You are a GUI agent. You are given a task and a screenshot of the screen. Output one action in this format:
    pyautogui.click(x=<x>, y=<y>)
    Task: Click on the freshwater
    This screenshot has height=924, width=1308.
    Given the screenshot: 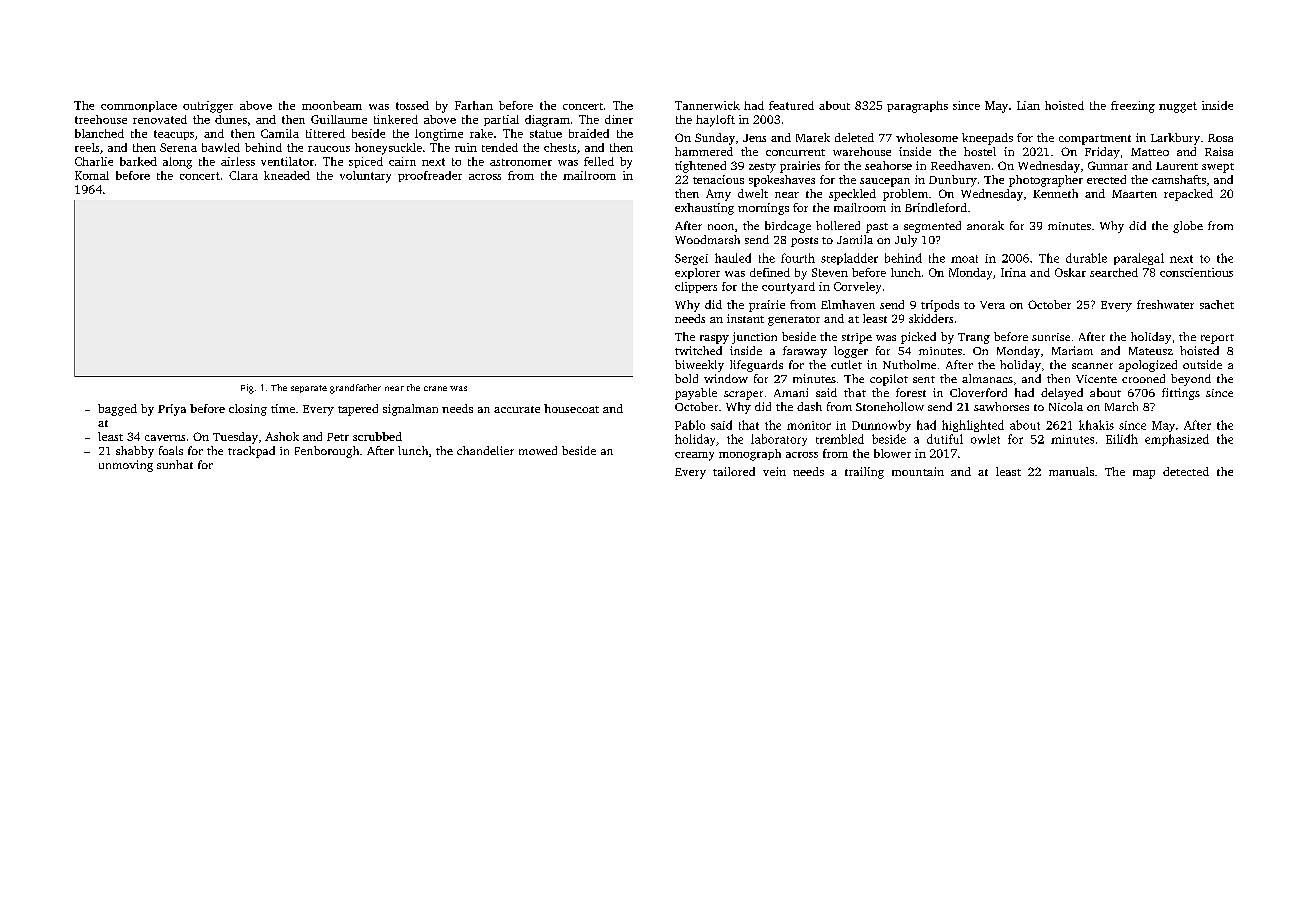 What is the action you would take?
    pyautogui.click(x=1165, y=304)
